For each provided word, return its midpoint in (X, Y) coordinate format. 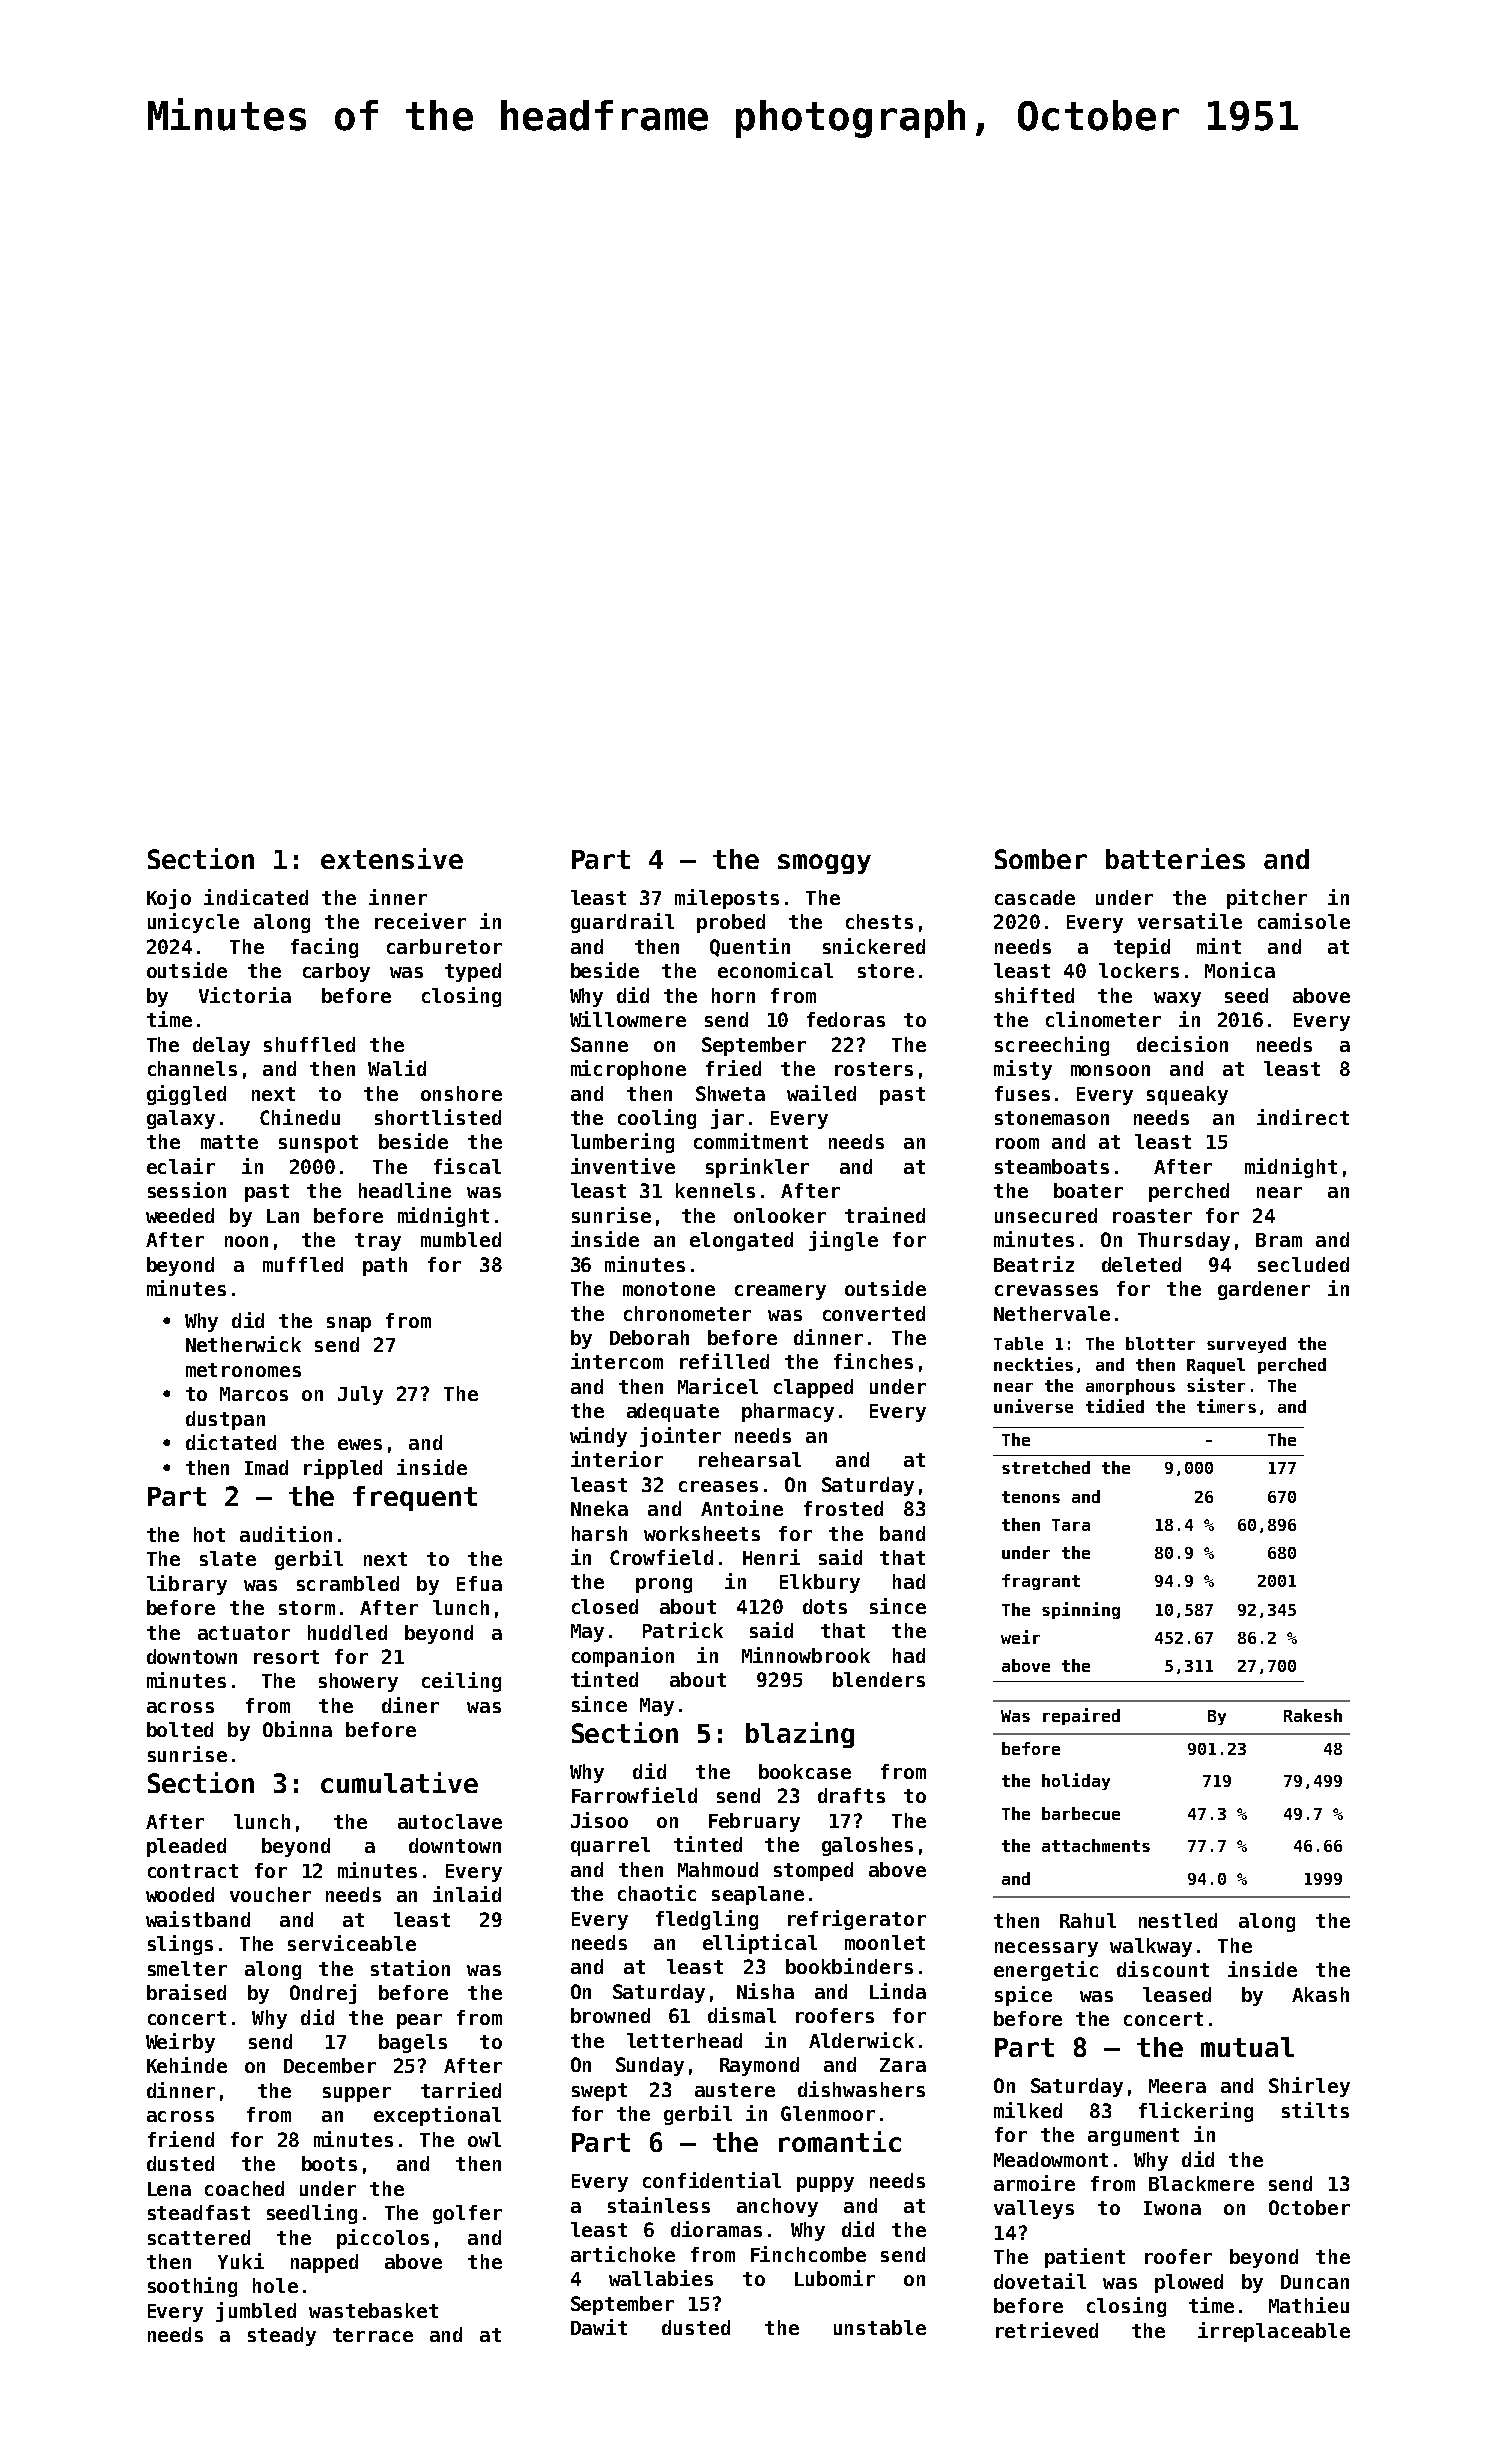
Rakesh (1313, 1715)
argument (1133, 2137)
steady (282, 2336)
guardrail (622, 923)
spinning (1081, 1610)
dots (825, 1606)
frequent (415, 1498)
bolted (180, 1729)
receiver (420, 921)
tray (378, 1242)
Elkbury (820, 1583)
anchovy (777, 2207)
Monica (1240, 970)
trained (885, 1215)
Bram (1279, 1240)
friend (181, 2139)
